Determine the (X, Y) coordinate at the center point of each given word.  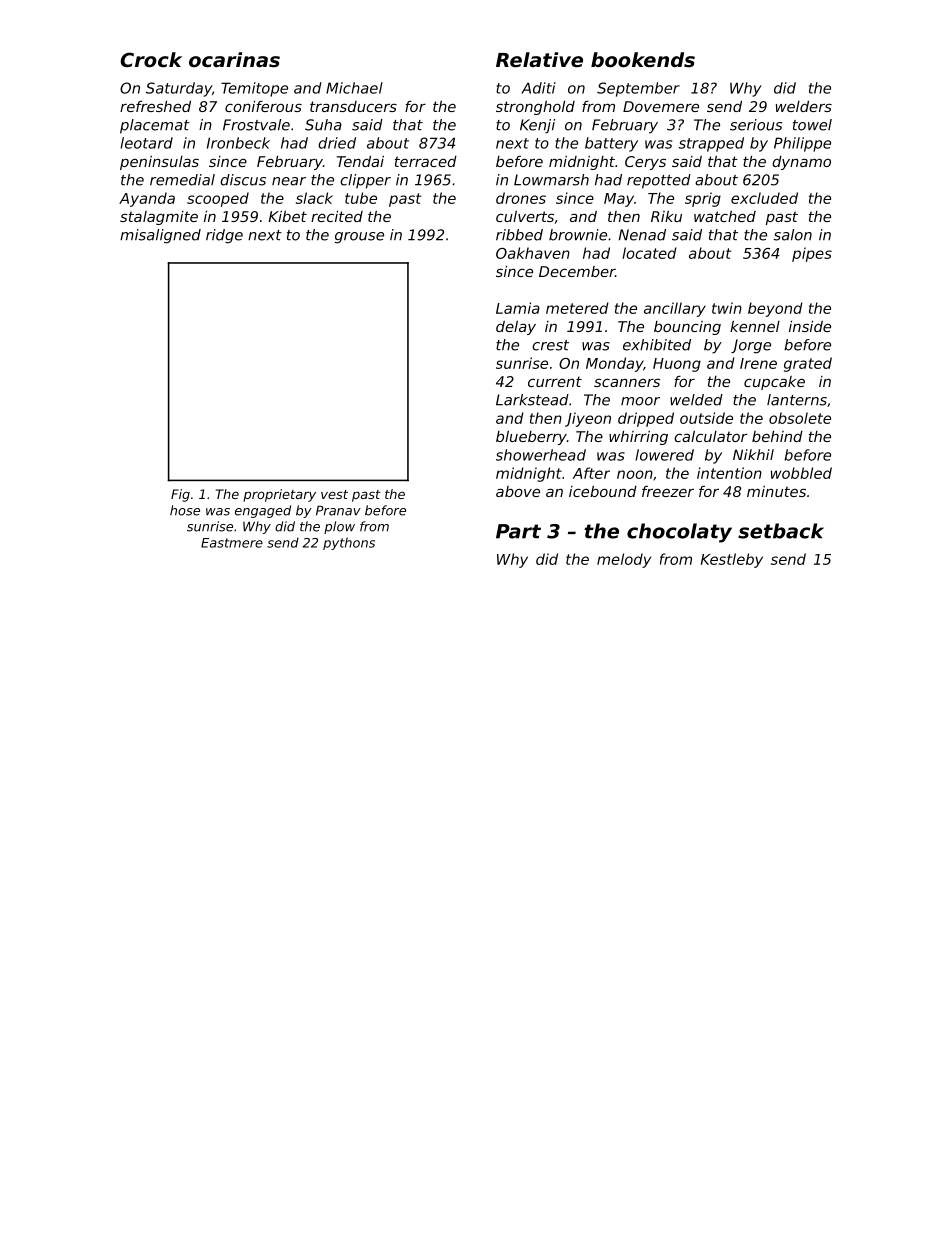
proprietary (279, 495)
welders (804, 106)
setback (781, 531)
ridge (224, 236)
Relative (539, 60)
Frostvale (256, 125)
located (649, 253)
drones (521, 198)
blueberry (531, 438)
